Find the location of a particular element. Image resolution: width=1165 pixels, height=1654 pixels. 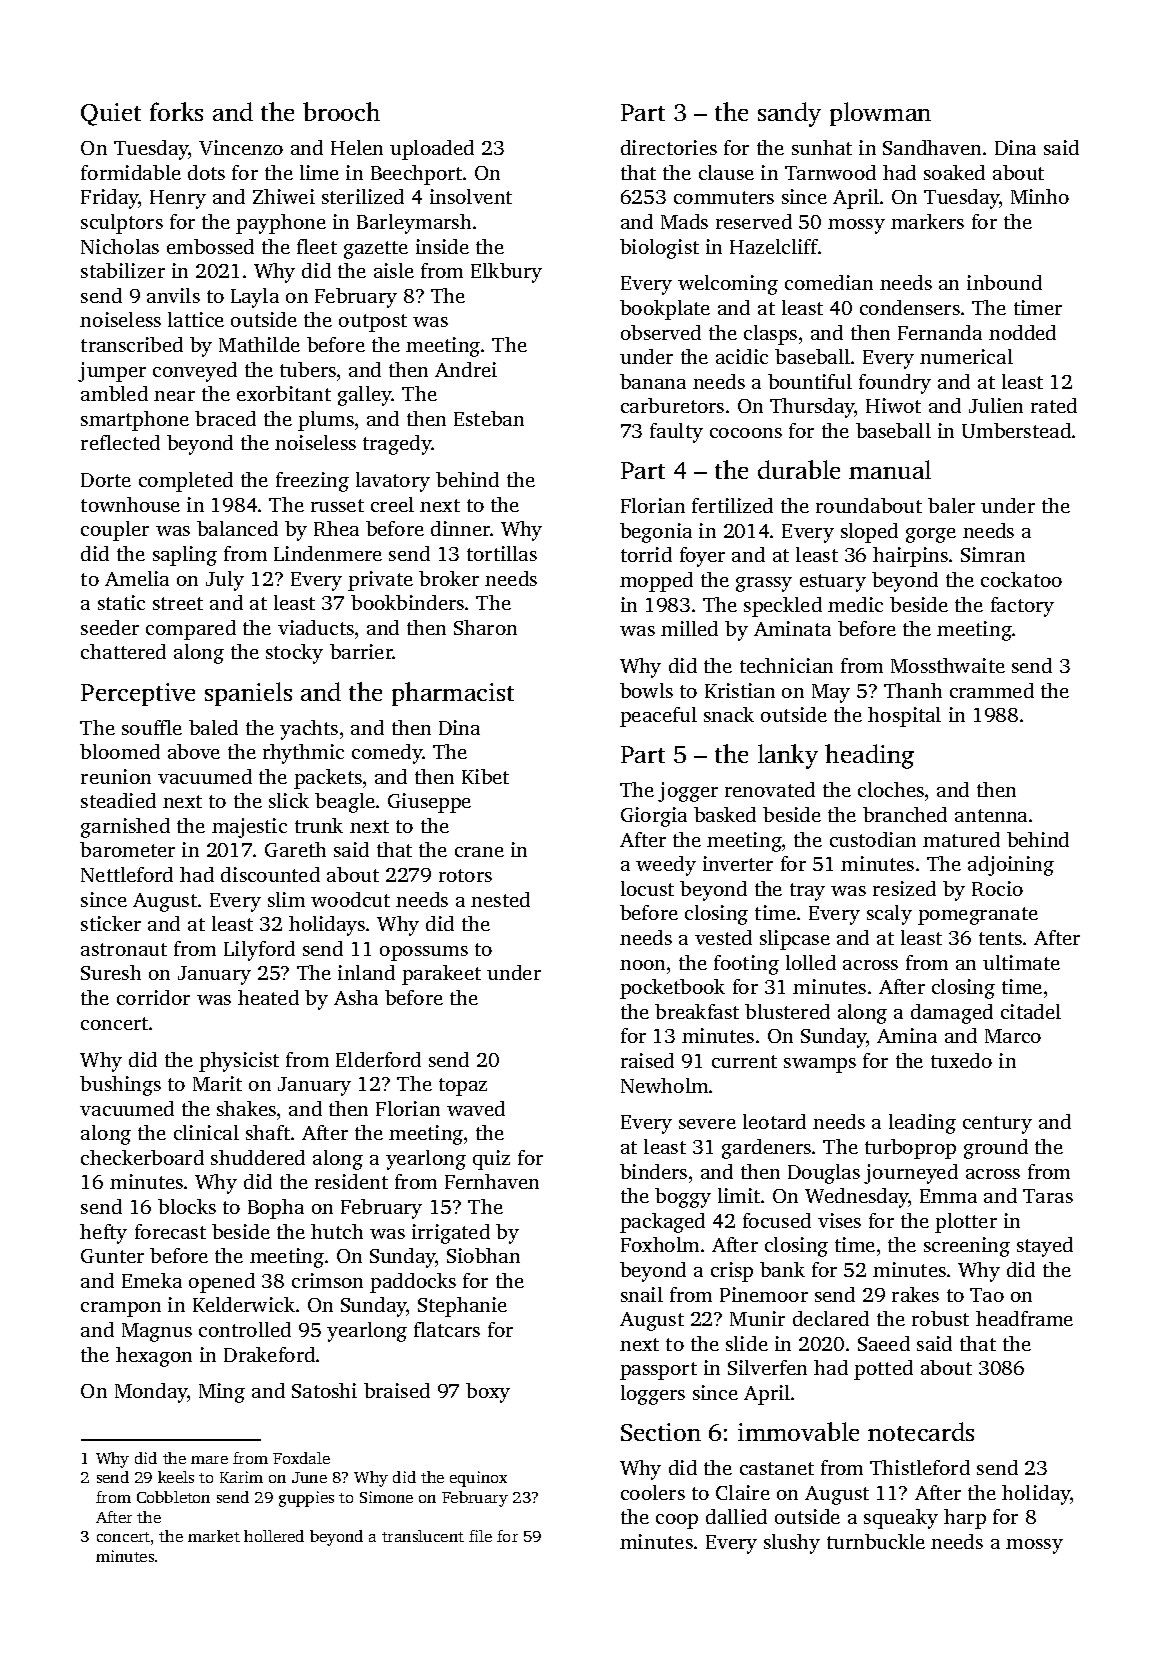

crane is located at coordinates (479, 852).
